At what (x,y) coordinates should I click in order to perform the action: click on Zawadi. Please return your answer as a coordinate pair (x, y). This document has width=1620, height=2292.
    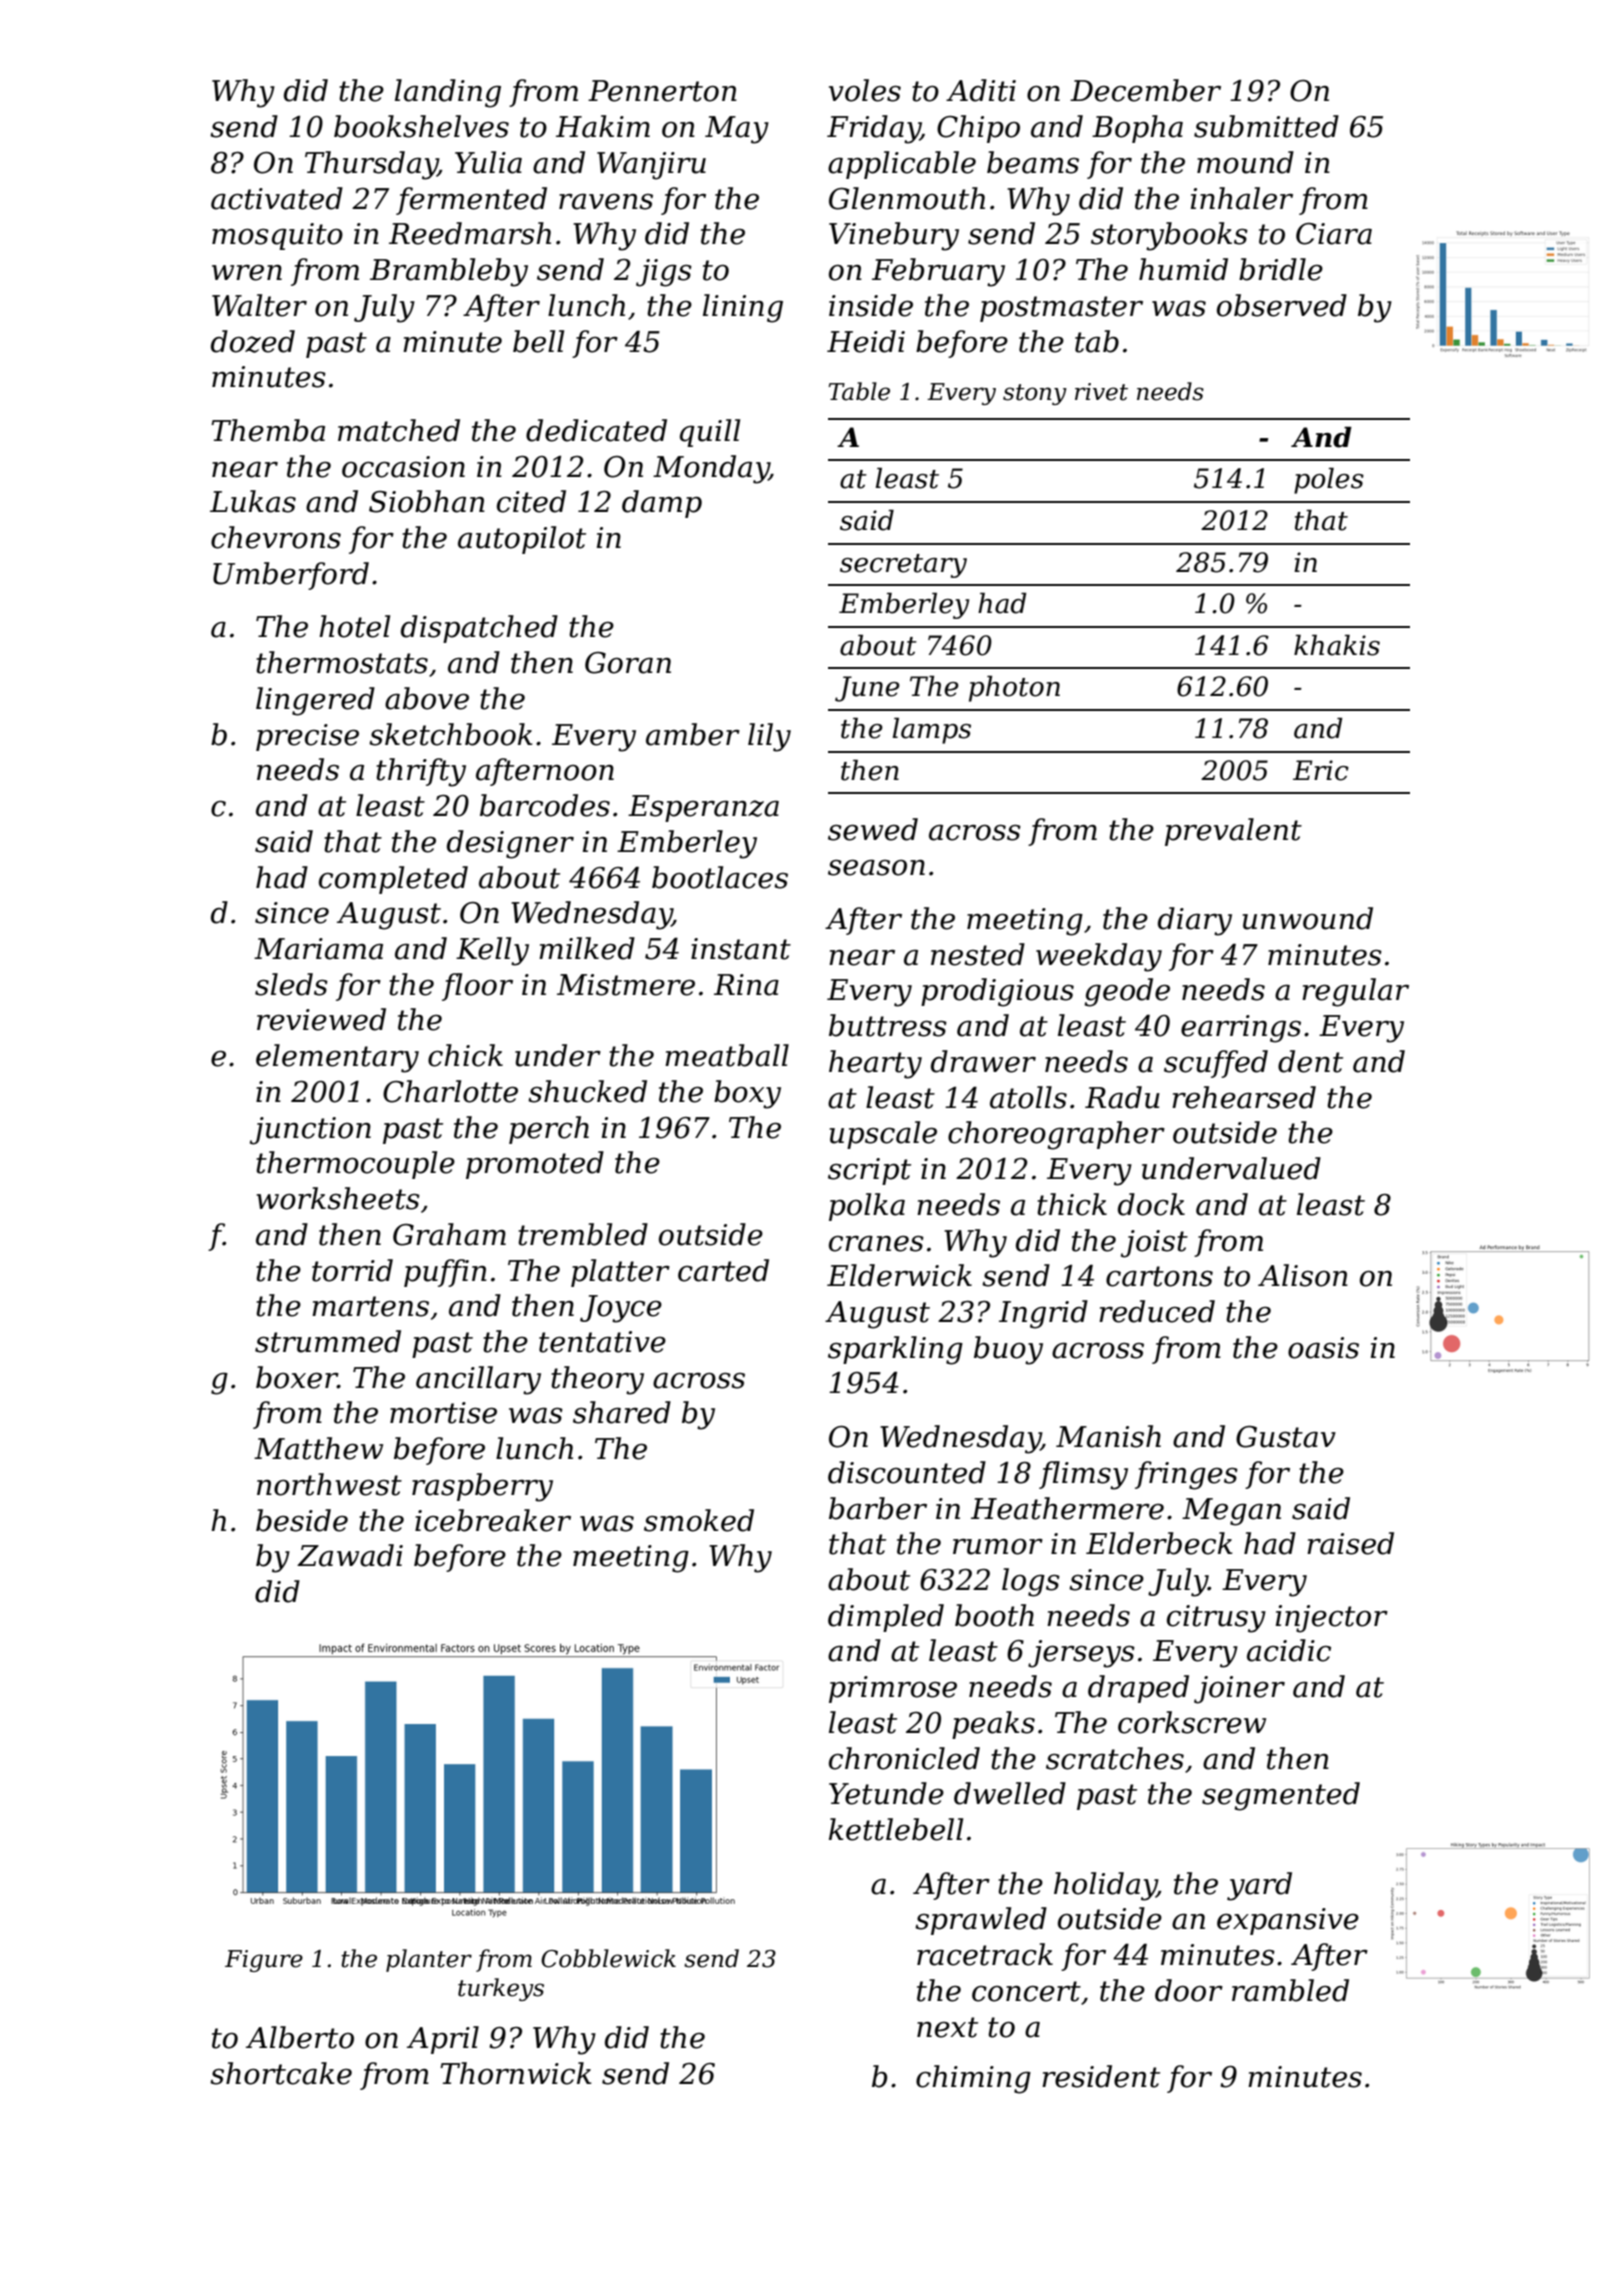
    Looking at the image, I should click on (350, 1555).
